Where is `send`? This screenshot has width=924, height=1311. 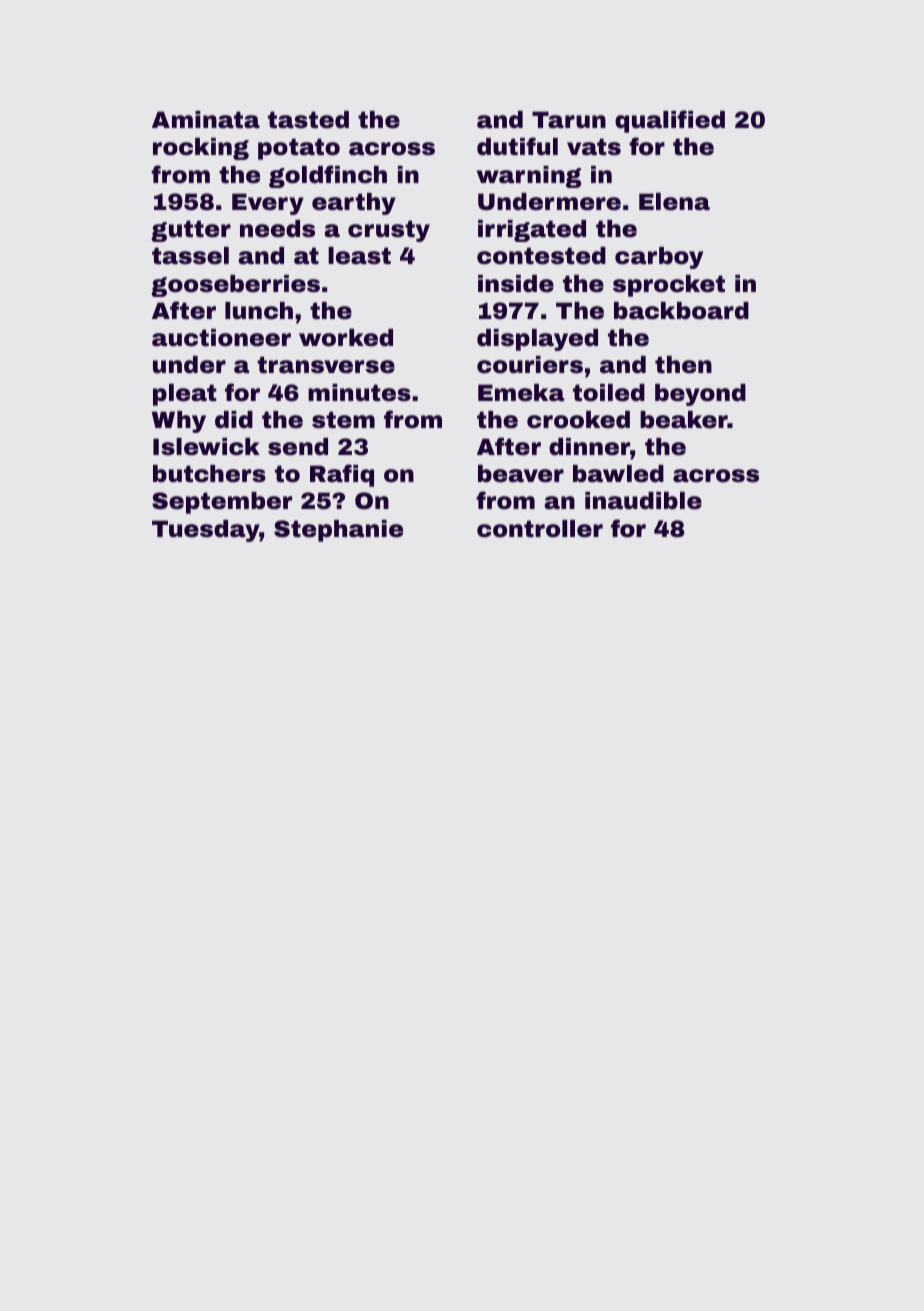 send is located at coordinates (298, 447).
